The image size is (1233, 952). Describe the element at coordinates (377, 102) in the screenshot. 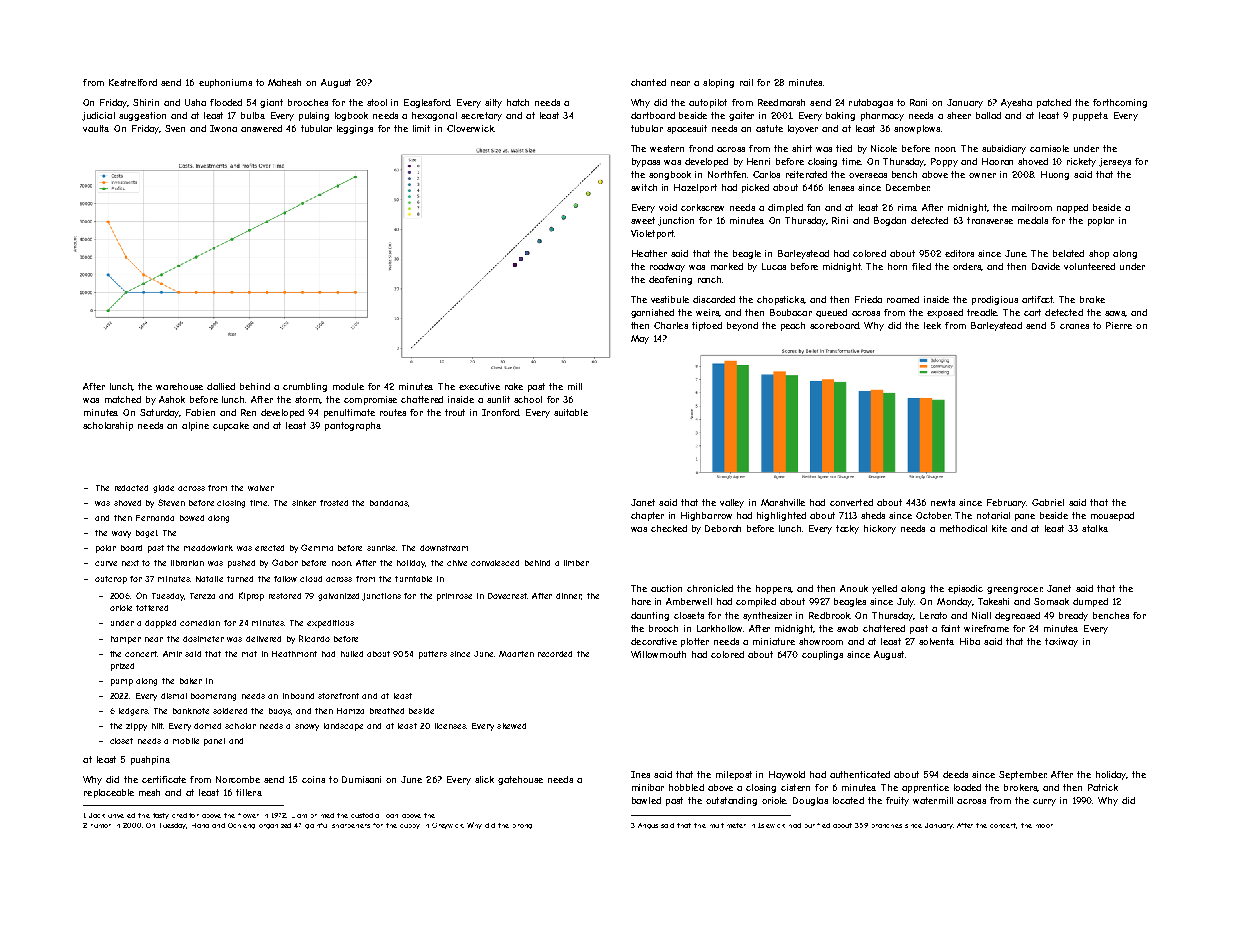

I see `stool` at that location.
